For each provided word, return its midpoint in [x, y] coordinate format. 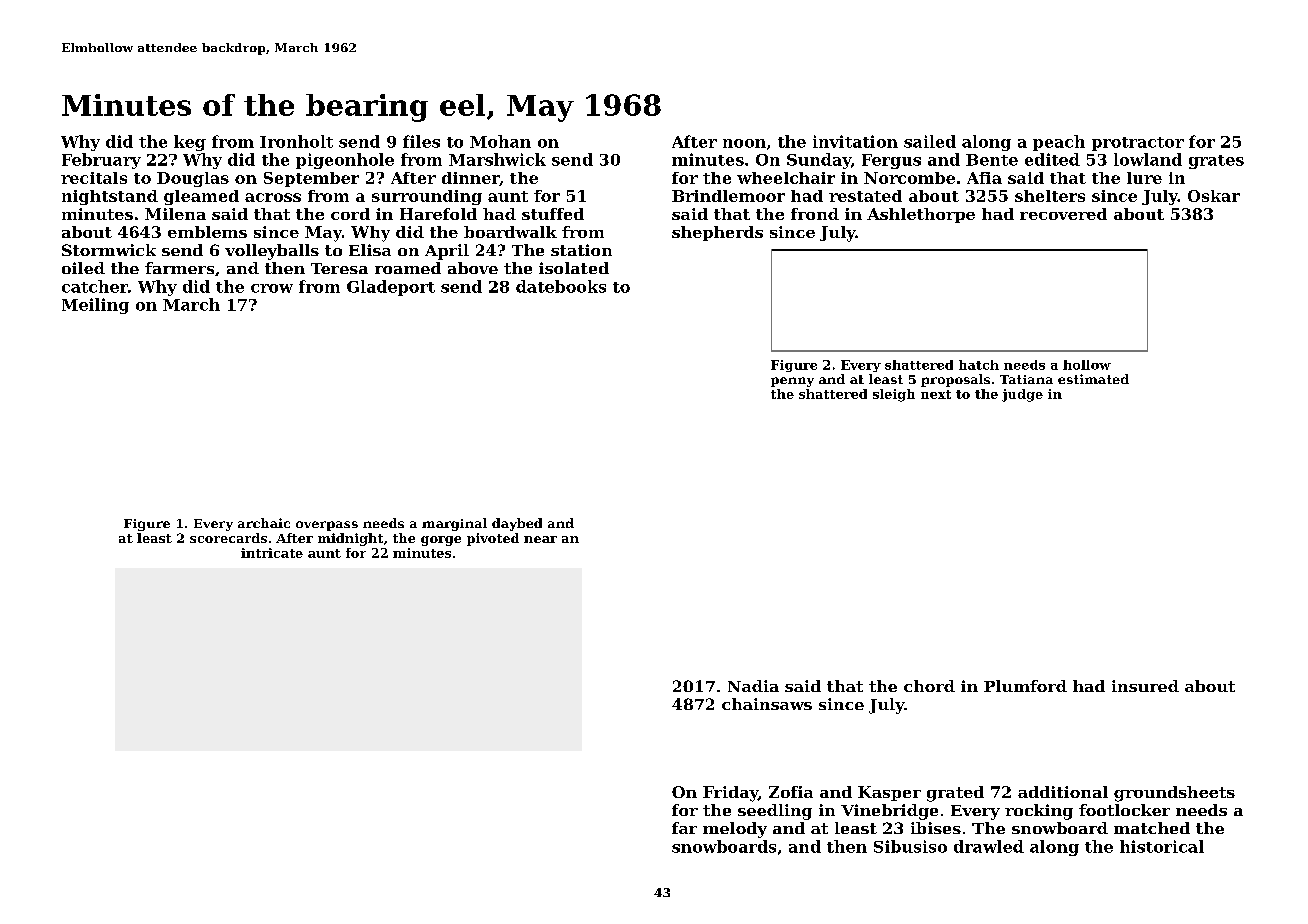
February [101, 161]
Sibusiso [910, 846]
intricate [272, 553]
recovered [1063, 214]
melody [735, 830]
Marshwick [497, 159]
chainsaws [767, 704]
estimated [1093, 379]
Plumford [1025, 686]
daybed [517, 524]
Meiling [95, 306]
